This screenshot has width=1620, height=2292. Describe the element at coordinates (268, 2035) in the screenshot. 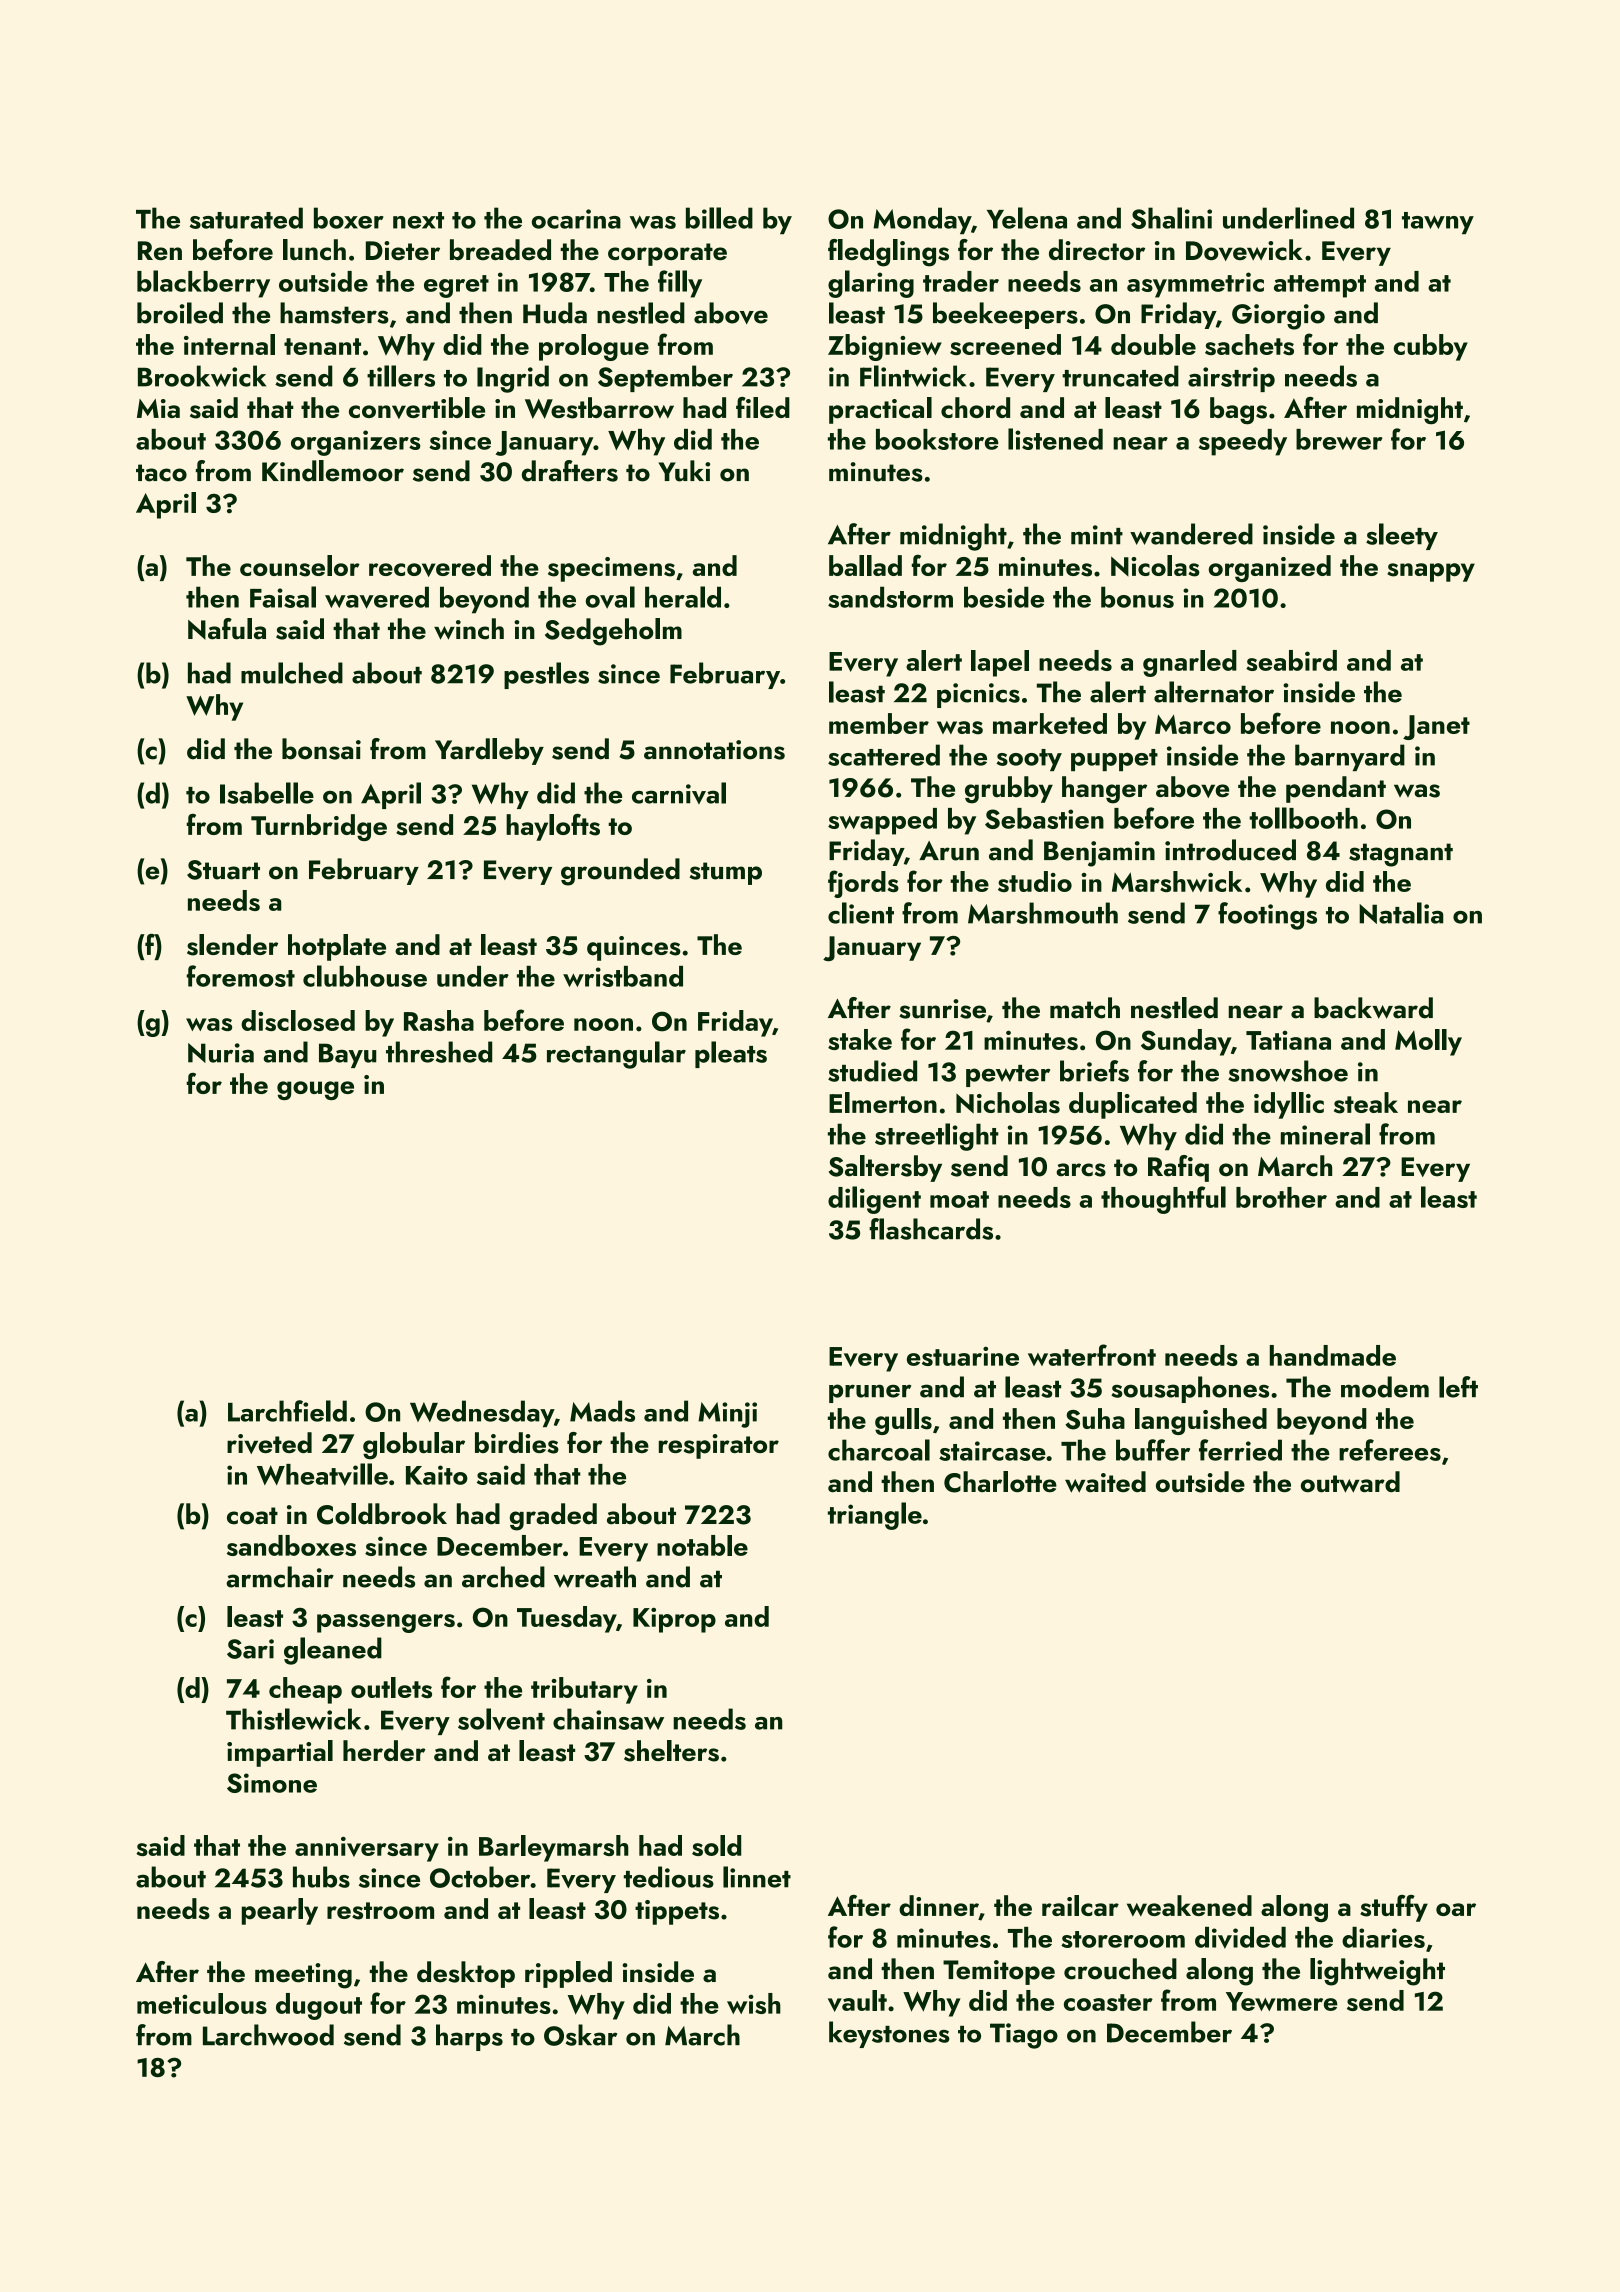

I see `Larchwood` at that location.
